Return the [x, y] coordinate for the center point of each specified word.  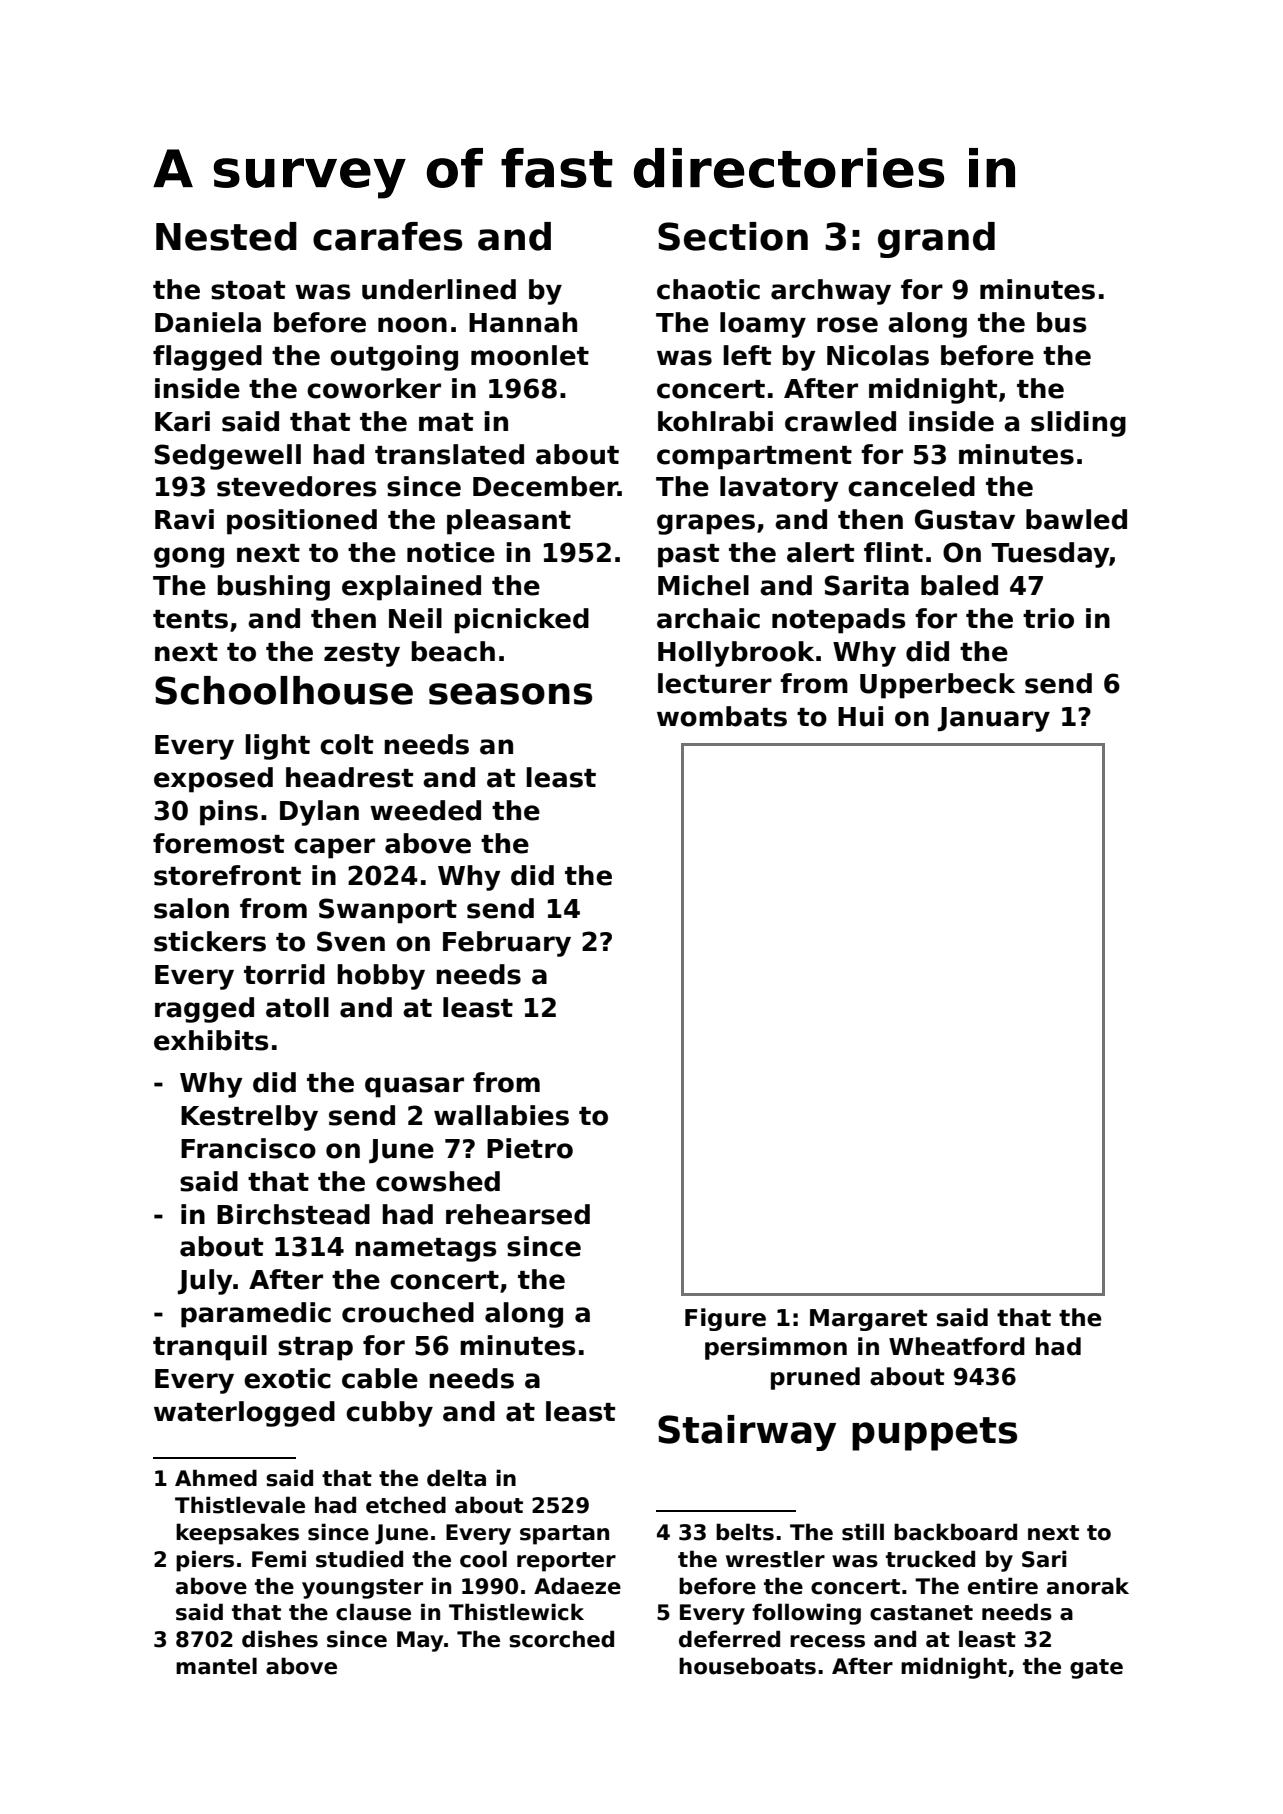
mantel [216, 1666]
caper [334, 848]
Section [733, 236]
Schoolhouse [284, 690]
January [994, 719]
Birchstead [293, 1214]
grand [936, 240]
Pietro [530, 1148]
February [507, 944]
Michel [703, 585]
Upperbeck [937, 686]
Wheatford [957, 1346]
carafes [387, 236]
